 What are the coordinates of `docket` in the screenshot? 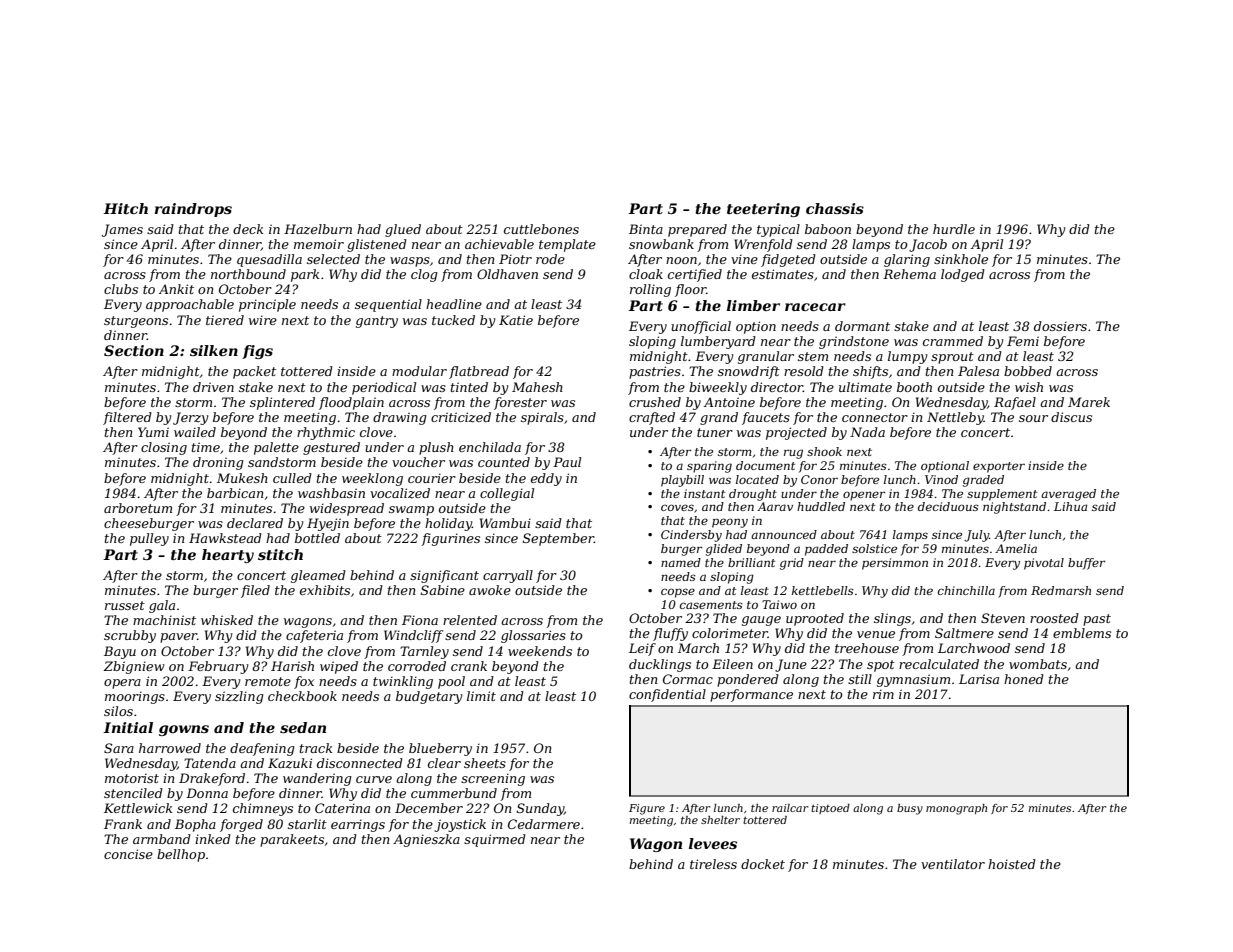 It's located at (763, 864).
